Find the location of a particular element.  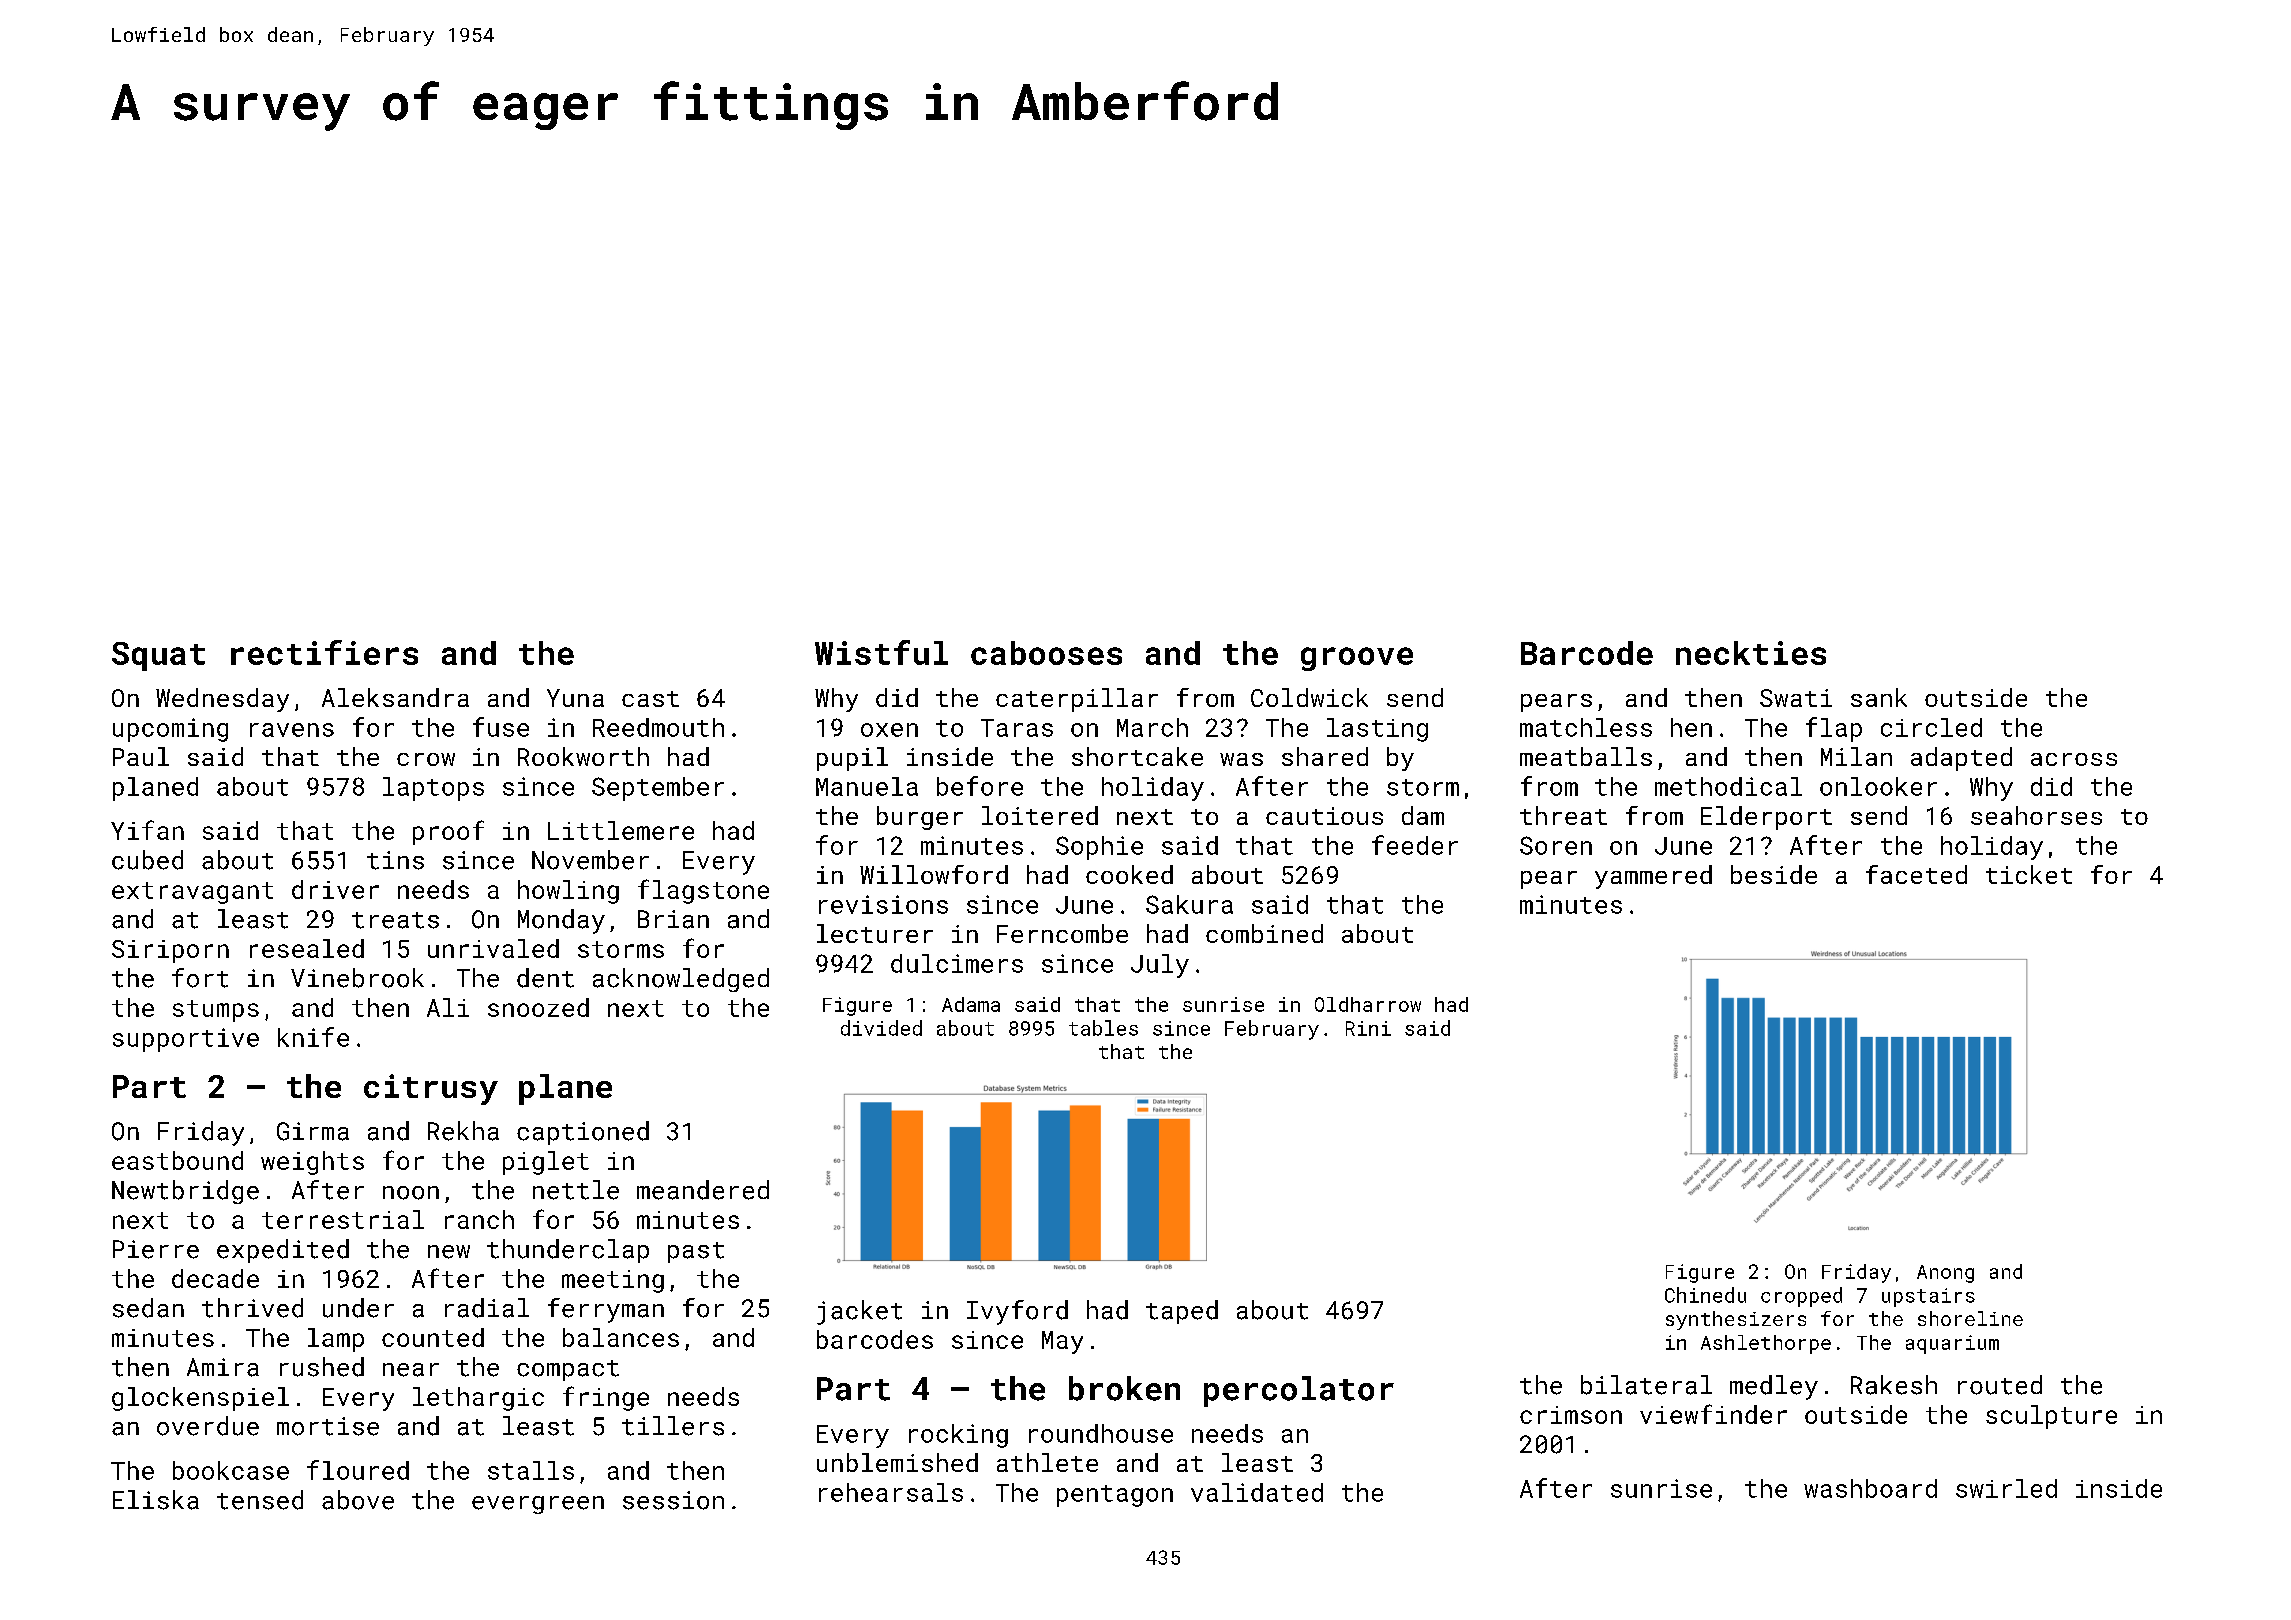

circled is located at coordinates (1931, 727).
